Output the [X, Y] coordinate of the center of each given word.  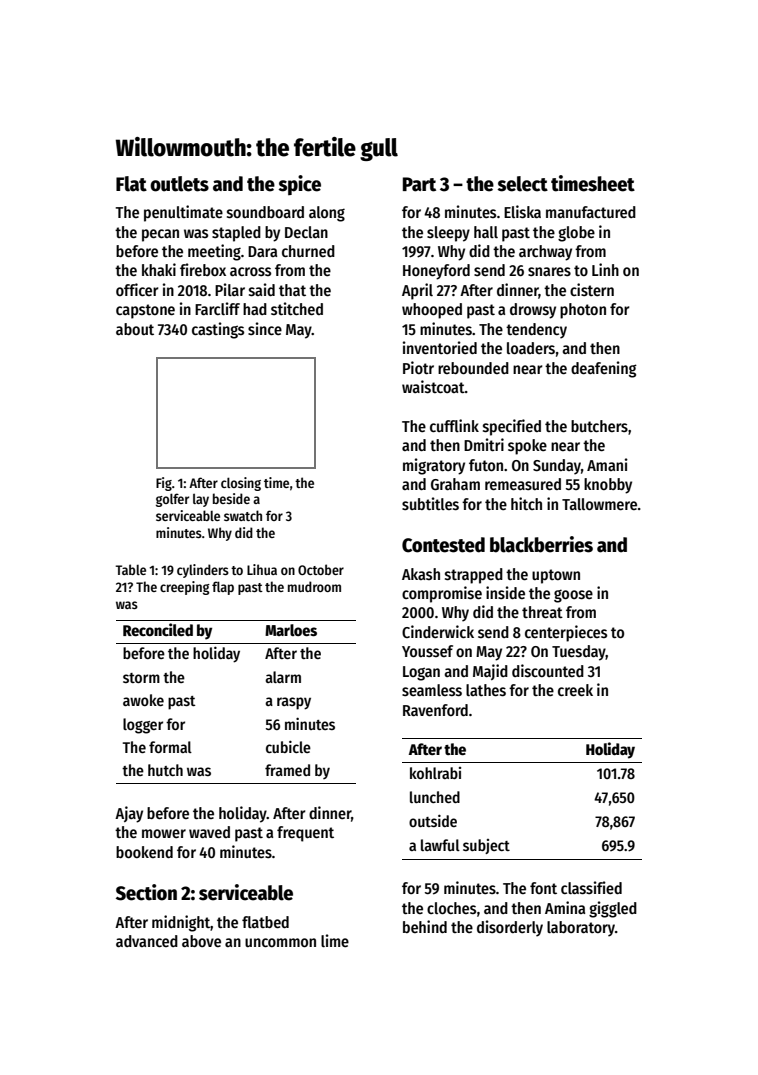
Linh [605, 269]
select [522, 184]
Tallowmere [599, 504]
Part [419, 184]
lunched [435, 797]
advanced [147, 941]
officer [137, 289]
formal [170, 747]
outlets [179, 184]
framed [287, 770]
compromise [442, 594]
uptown [556, 576]
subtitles [430, 504]
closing [241, 484]
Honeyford [436, 272]
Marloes [291, 630]
